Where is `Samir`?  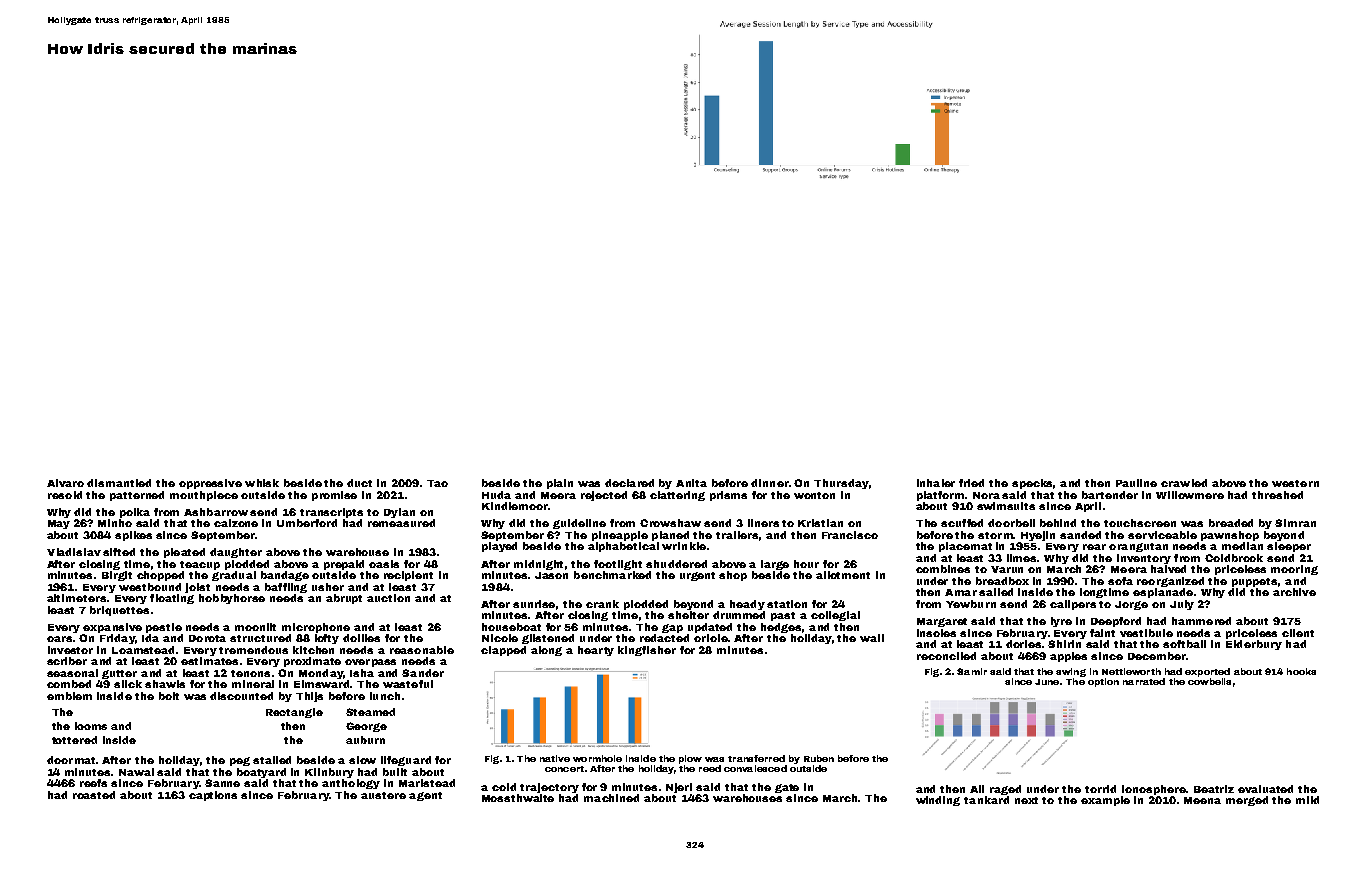
Samir is located at coordinates (972, 671).
